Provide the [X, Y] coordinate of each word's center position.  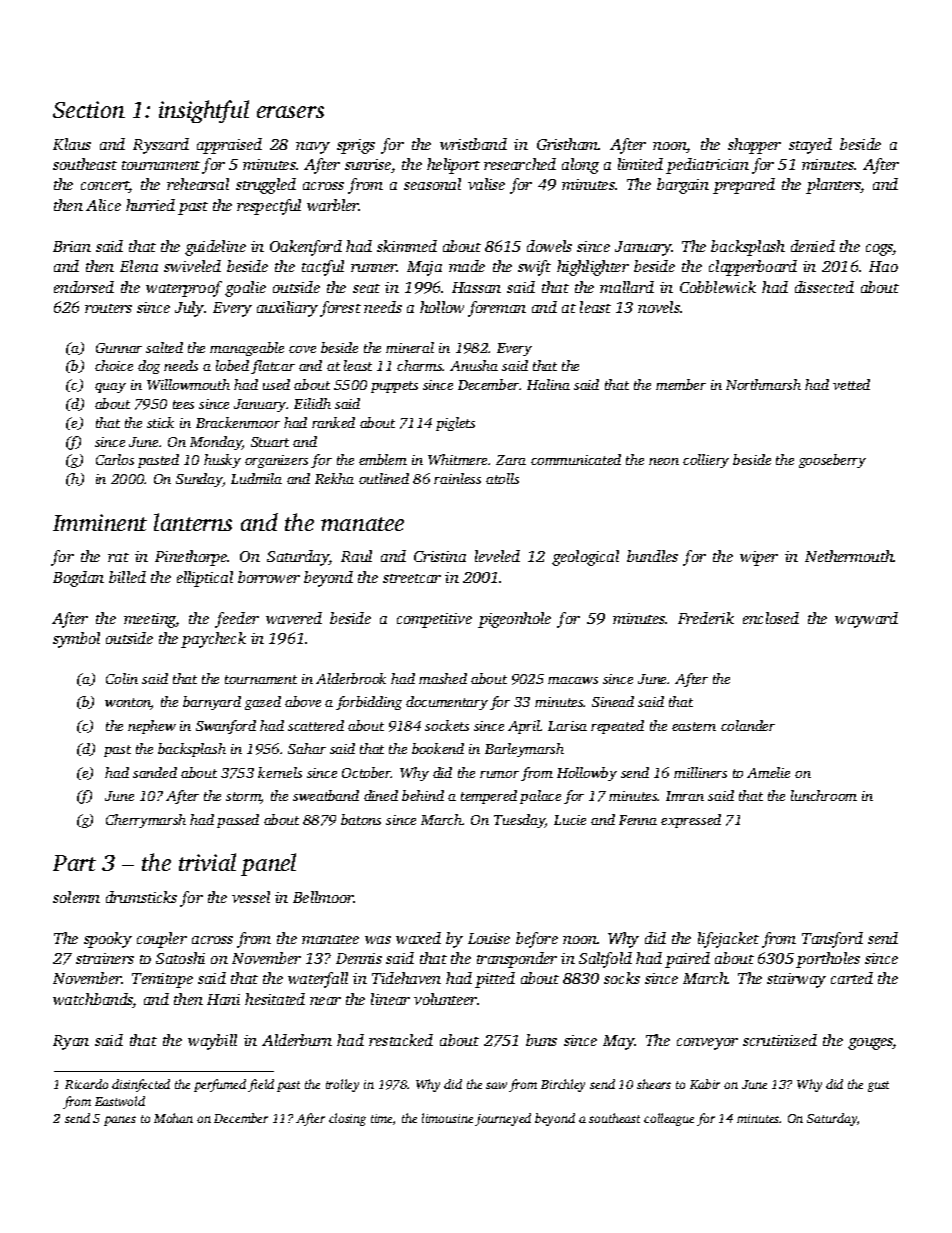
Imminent [100, 522]
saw [496, 1085]
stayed [810, 146]
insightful [204, 111]
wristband [473, 144]
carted [852, 978]
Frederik [706, 618]
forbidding [369, 703]
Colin [122, 678]
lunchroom [824, 795]
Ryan [71, 1042]
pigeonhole [514, 620]
